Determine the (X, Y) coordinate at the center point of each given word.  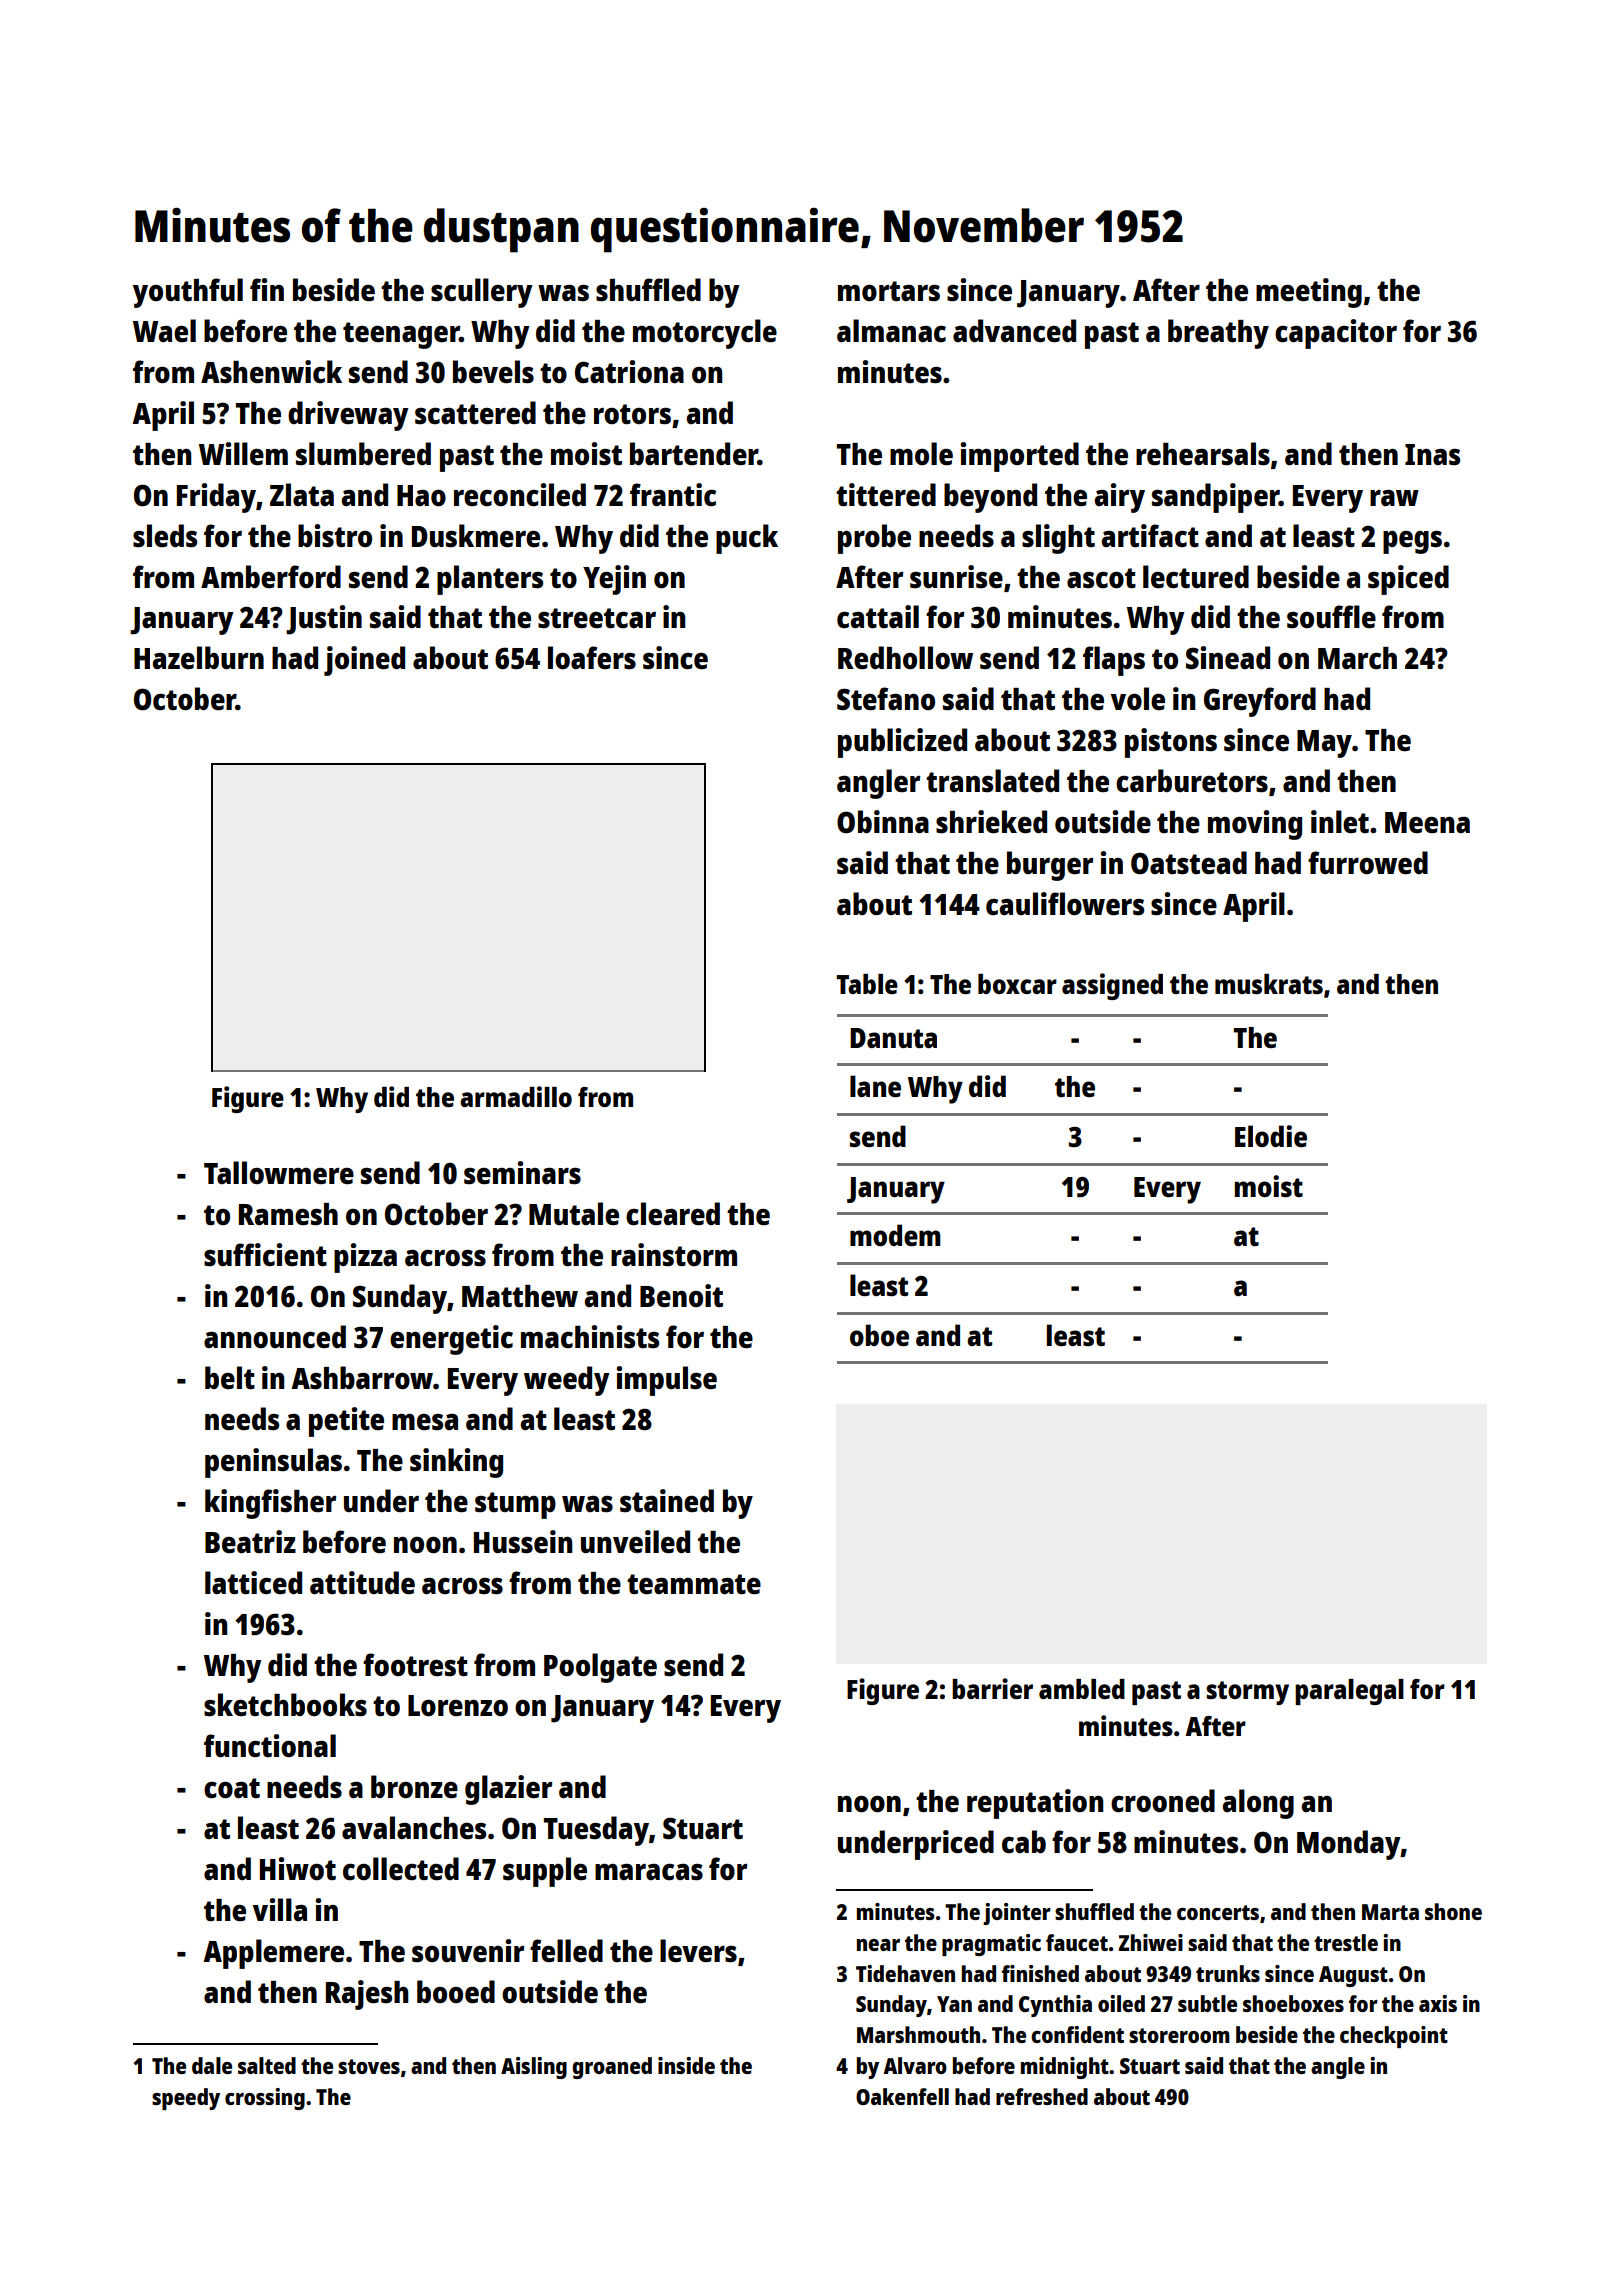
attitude (362, 1583)
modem (895, 1235)
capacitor (1336, 334)
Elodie (1271, 1136)
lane (875, 1086)
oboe (879, 1335)
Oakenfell (902, 2096)
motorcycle (705, 334)
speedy (186, 2099)
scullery (482, 293)
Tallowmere (279, 1173)
